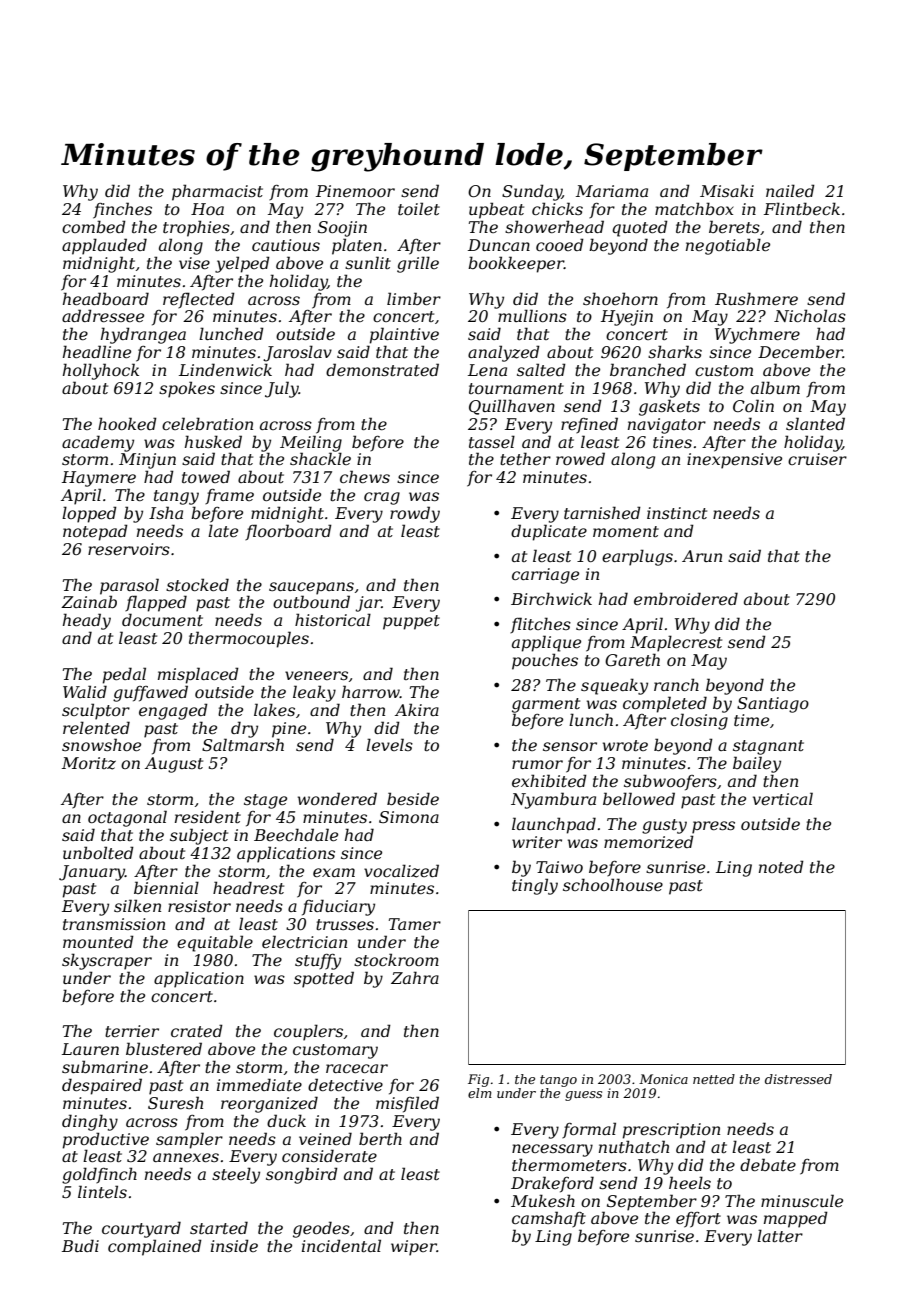  What do you see at coordinates (217, 192) in the screenshot?
I see `pharmacist` at bounding box center [217, 192].
